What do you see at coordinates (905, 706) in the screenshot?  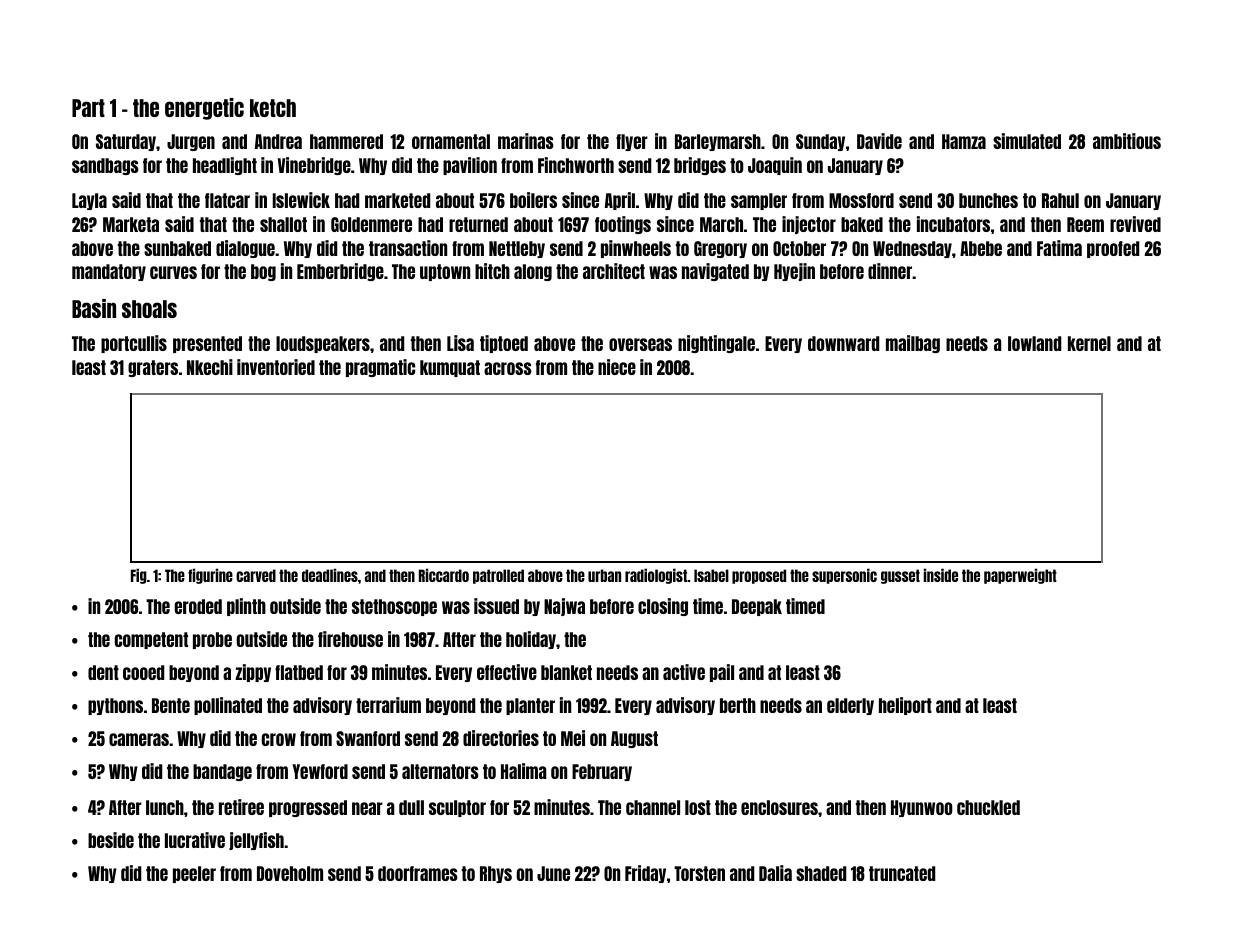 I see `heliport` at bounding box center [905, 706].
